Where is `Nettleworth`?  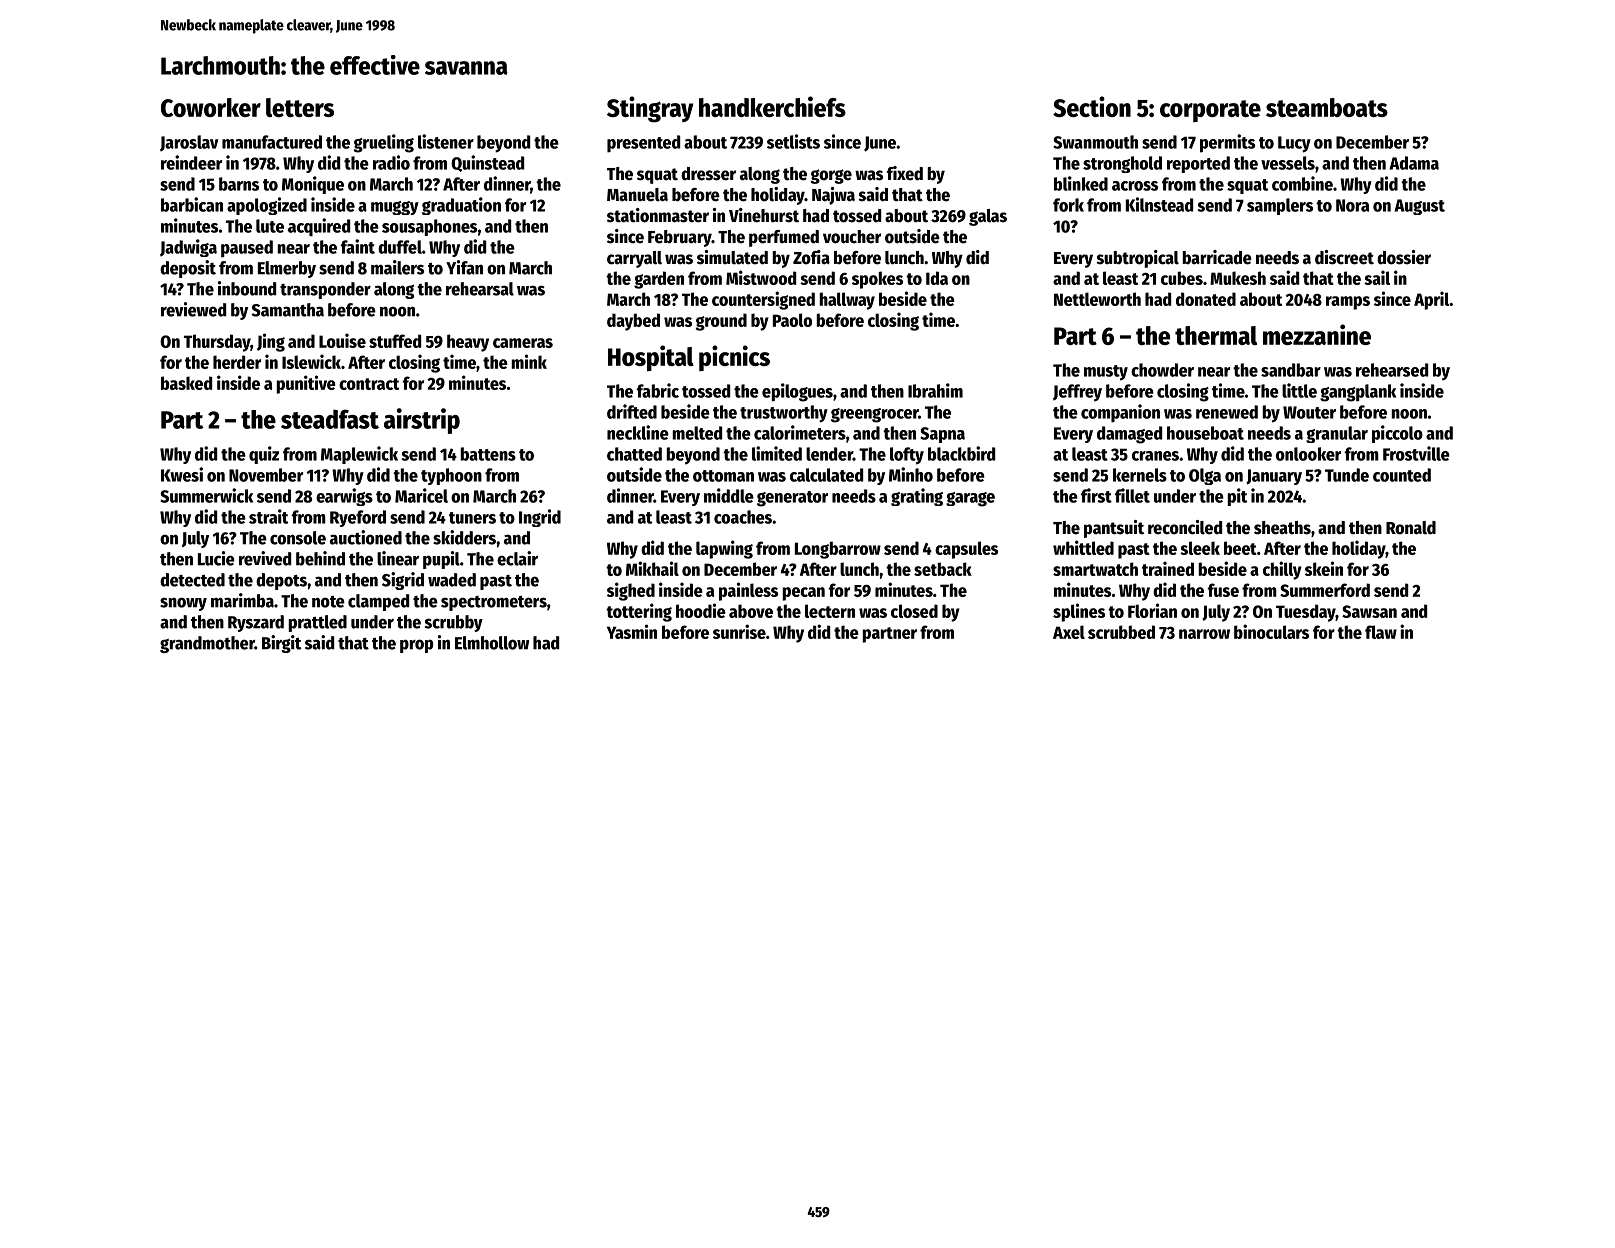
Nettleworth is located at coordinates (1097, 299).
